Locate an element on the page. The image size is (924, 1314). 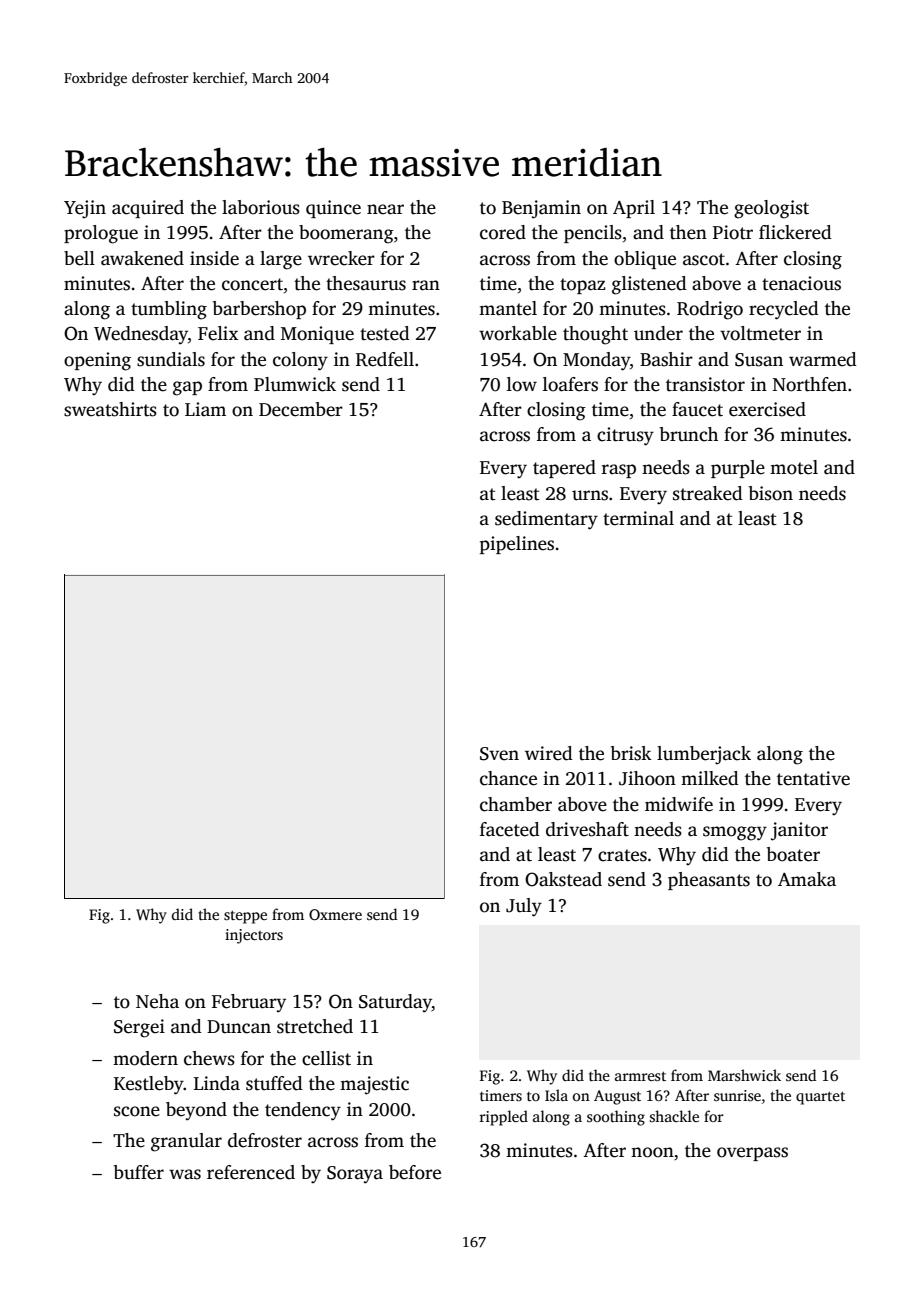
faceted is located at coordinates (510, 829).
